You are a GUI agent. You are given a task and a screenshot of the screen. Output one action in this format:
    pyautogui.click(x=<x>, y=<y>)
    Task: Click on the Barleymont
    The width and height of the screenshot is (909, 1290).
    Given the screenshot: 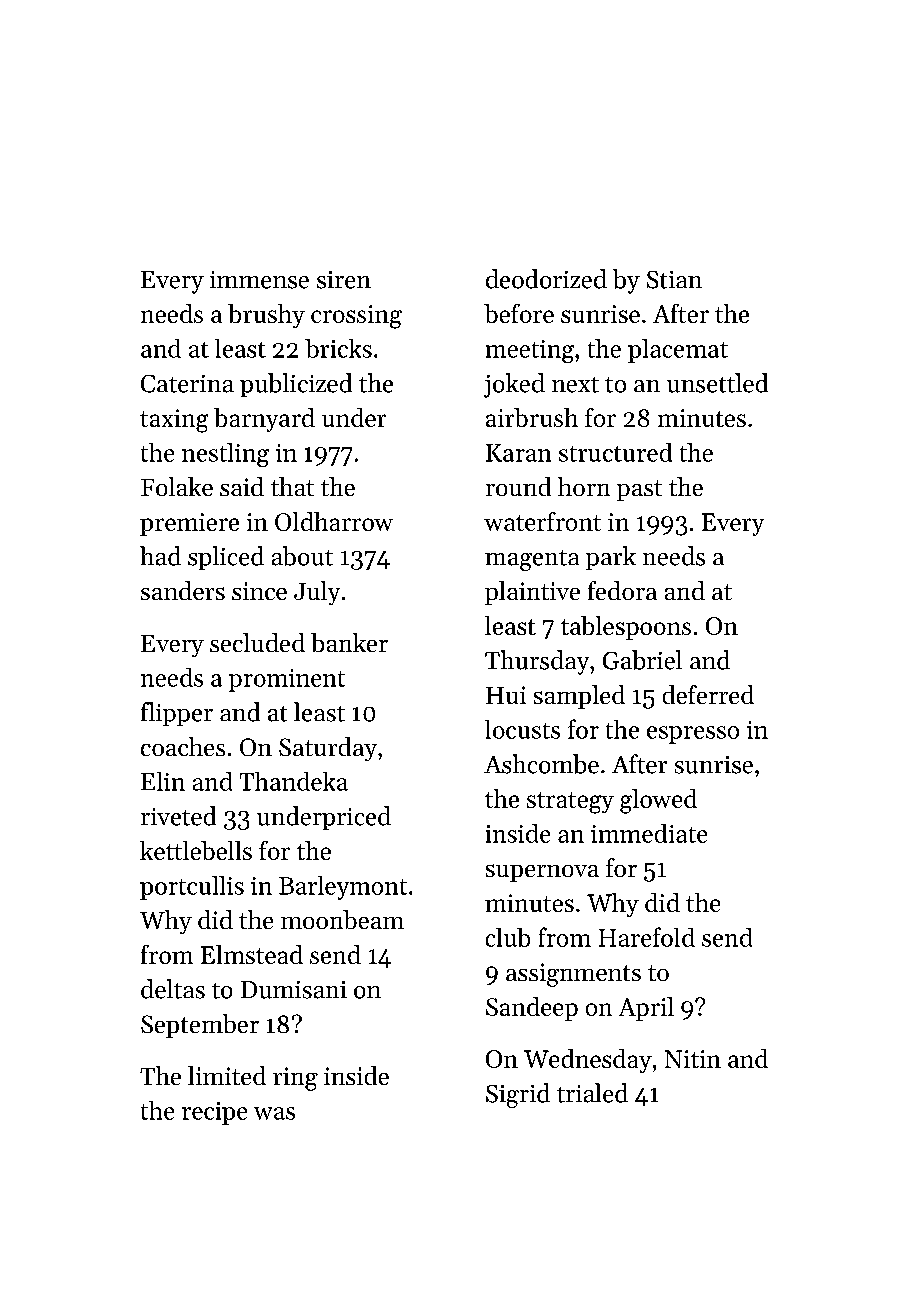 What is the action you would take?
    pyautogui.click(x=343, y=888)
